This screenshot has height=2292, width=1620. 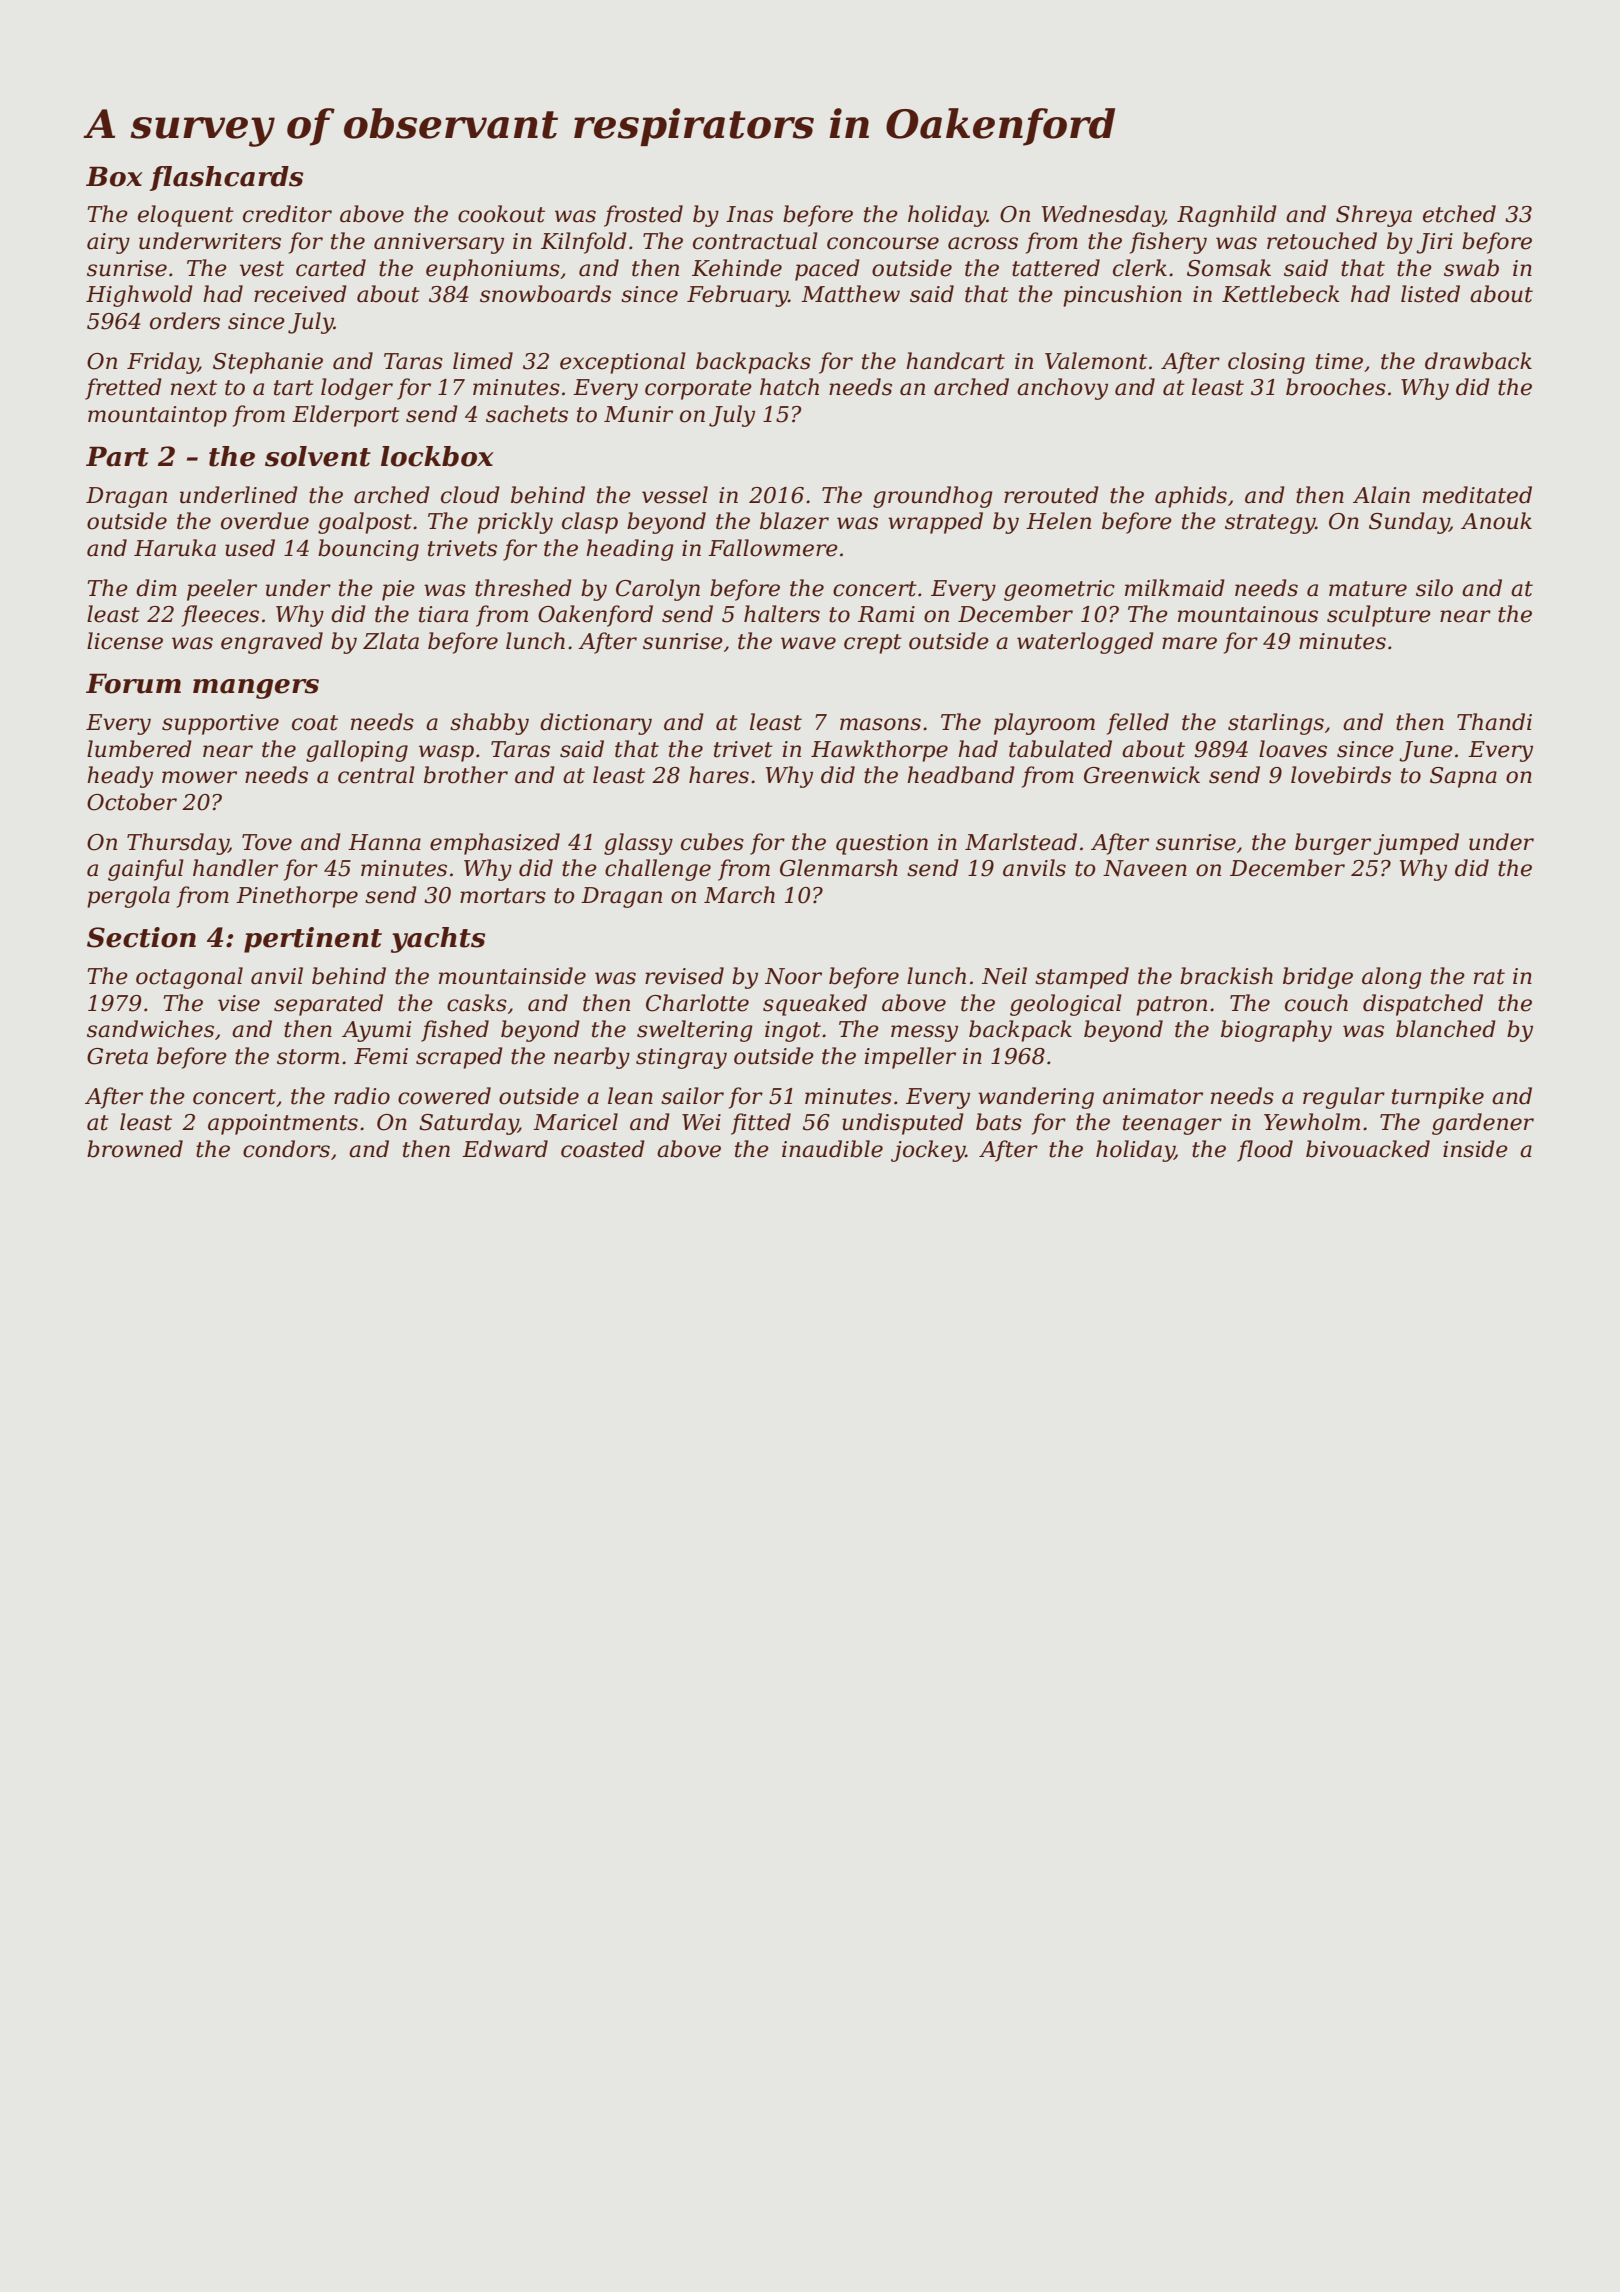 What do you see at coordinates (1438, 1098) in the screenshot?
I see `turnpike` at bounding box center [1438, 1098].
